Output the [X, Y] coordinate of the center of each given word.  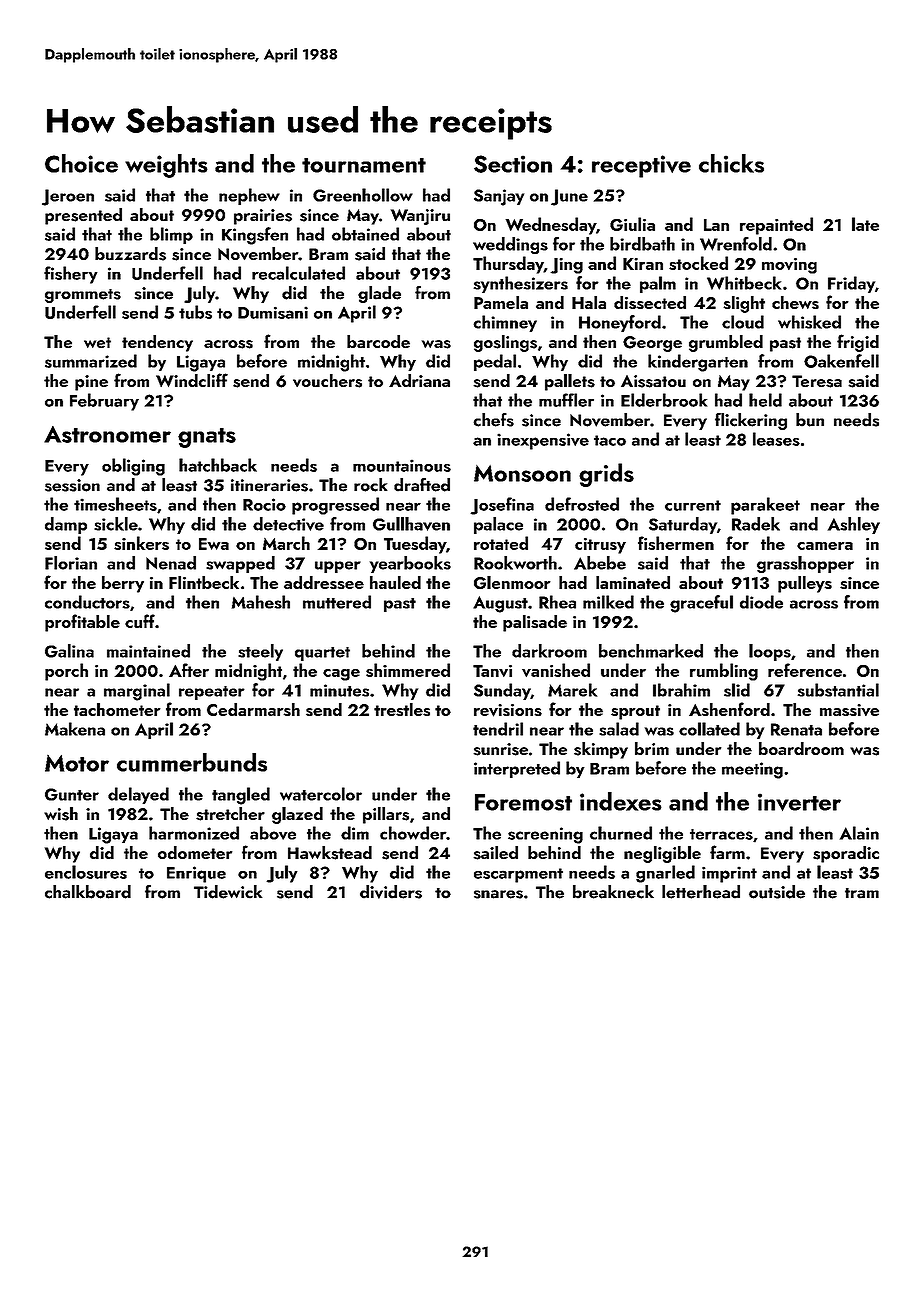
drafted [422, 485]
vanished [556, 670]
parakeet [765, 506]
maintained [148, 651]
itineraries [269, 485]
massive [849, 710]
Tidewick [228, 892]
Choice [81, 163]
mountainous [402, 465]
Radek [756, 524]
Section [513, 164]
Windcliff [192, 380]
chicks [731, 163]
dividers [391, 892]
